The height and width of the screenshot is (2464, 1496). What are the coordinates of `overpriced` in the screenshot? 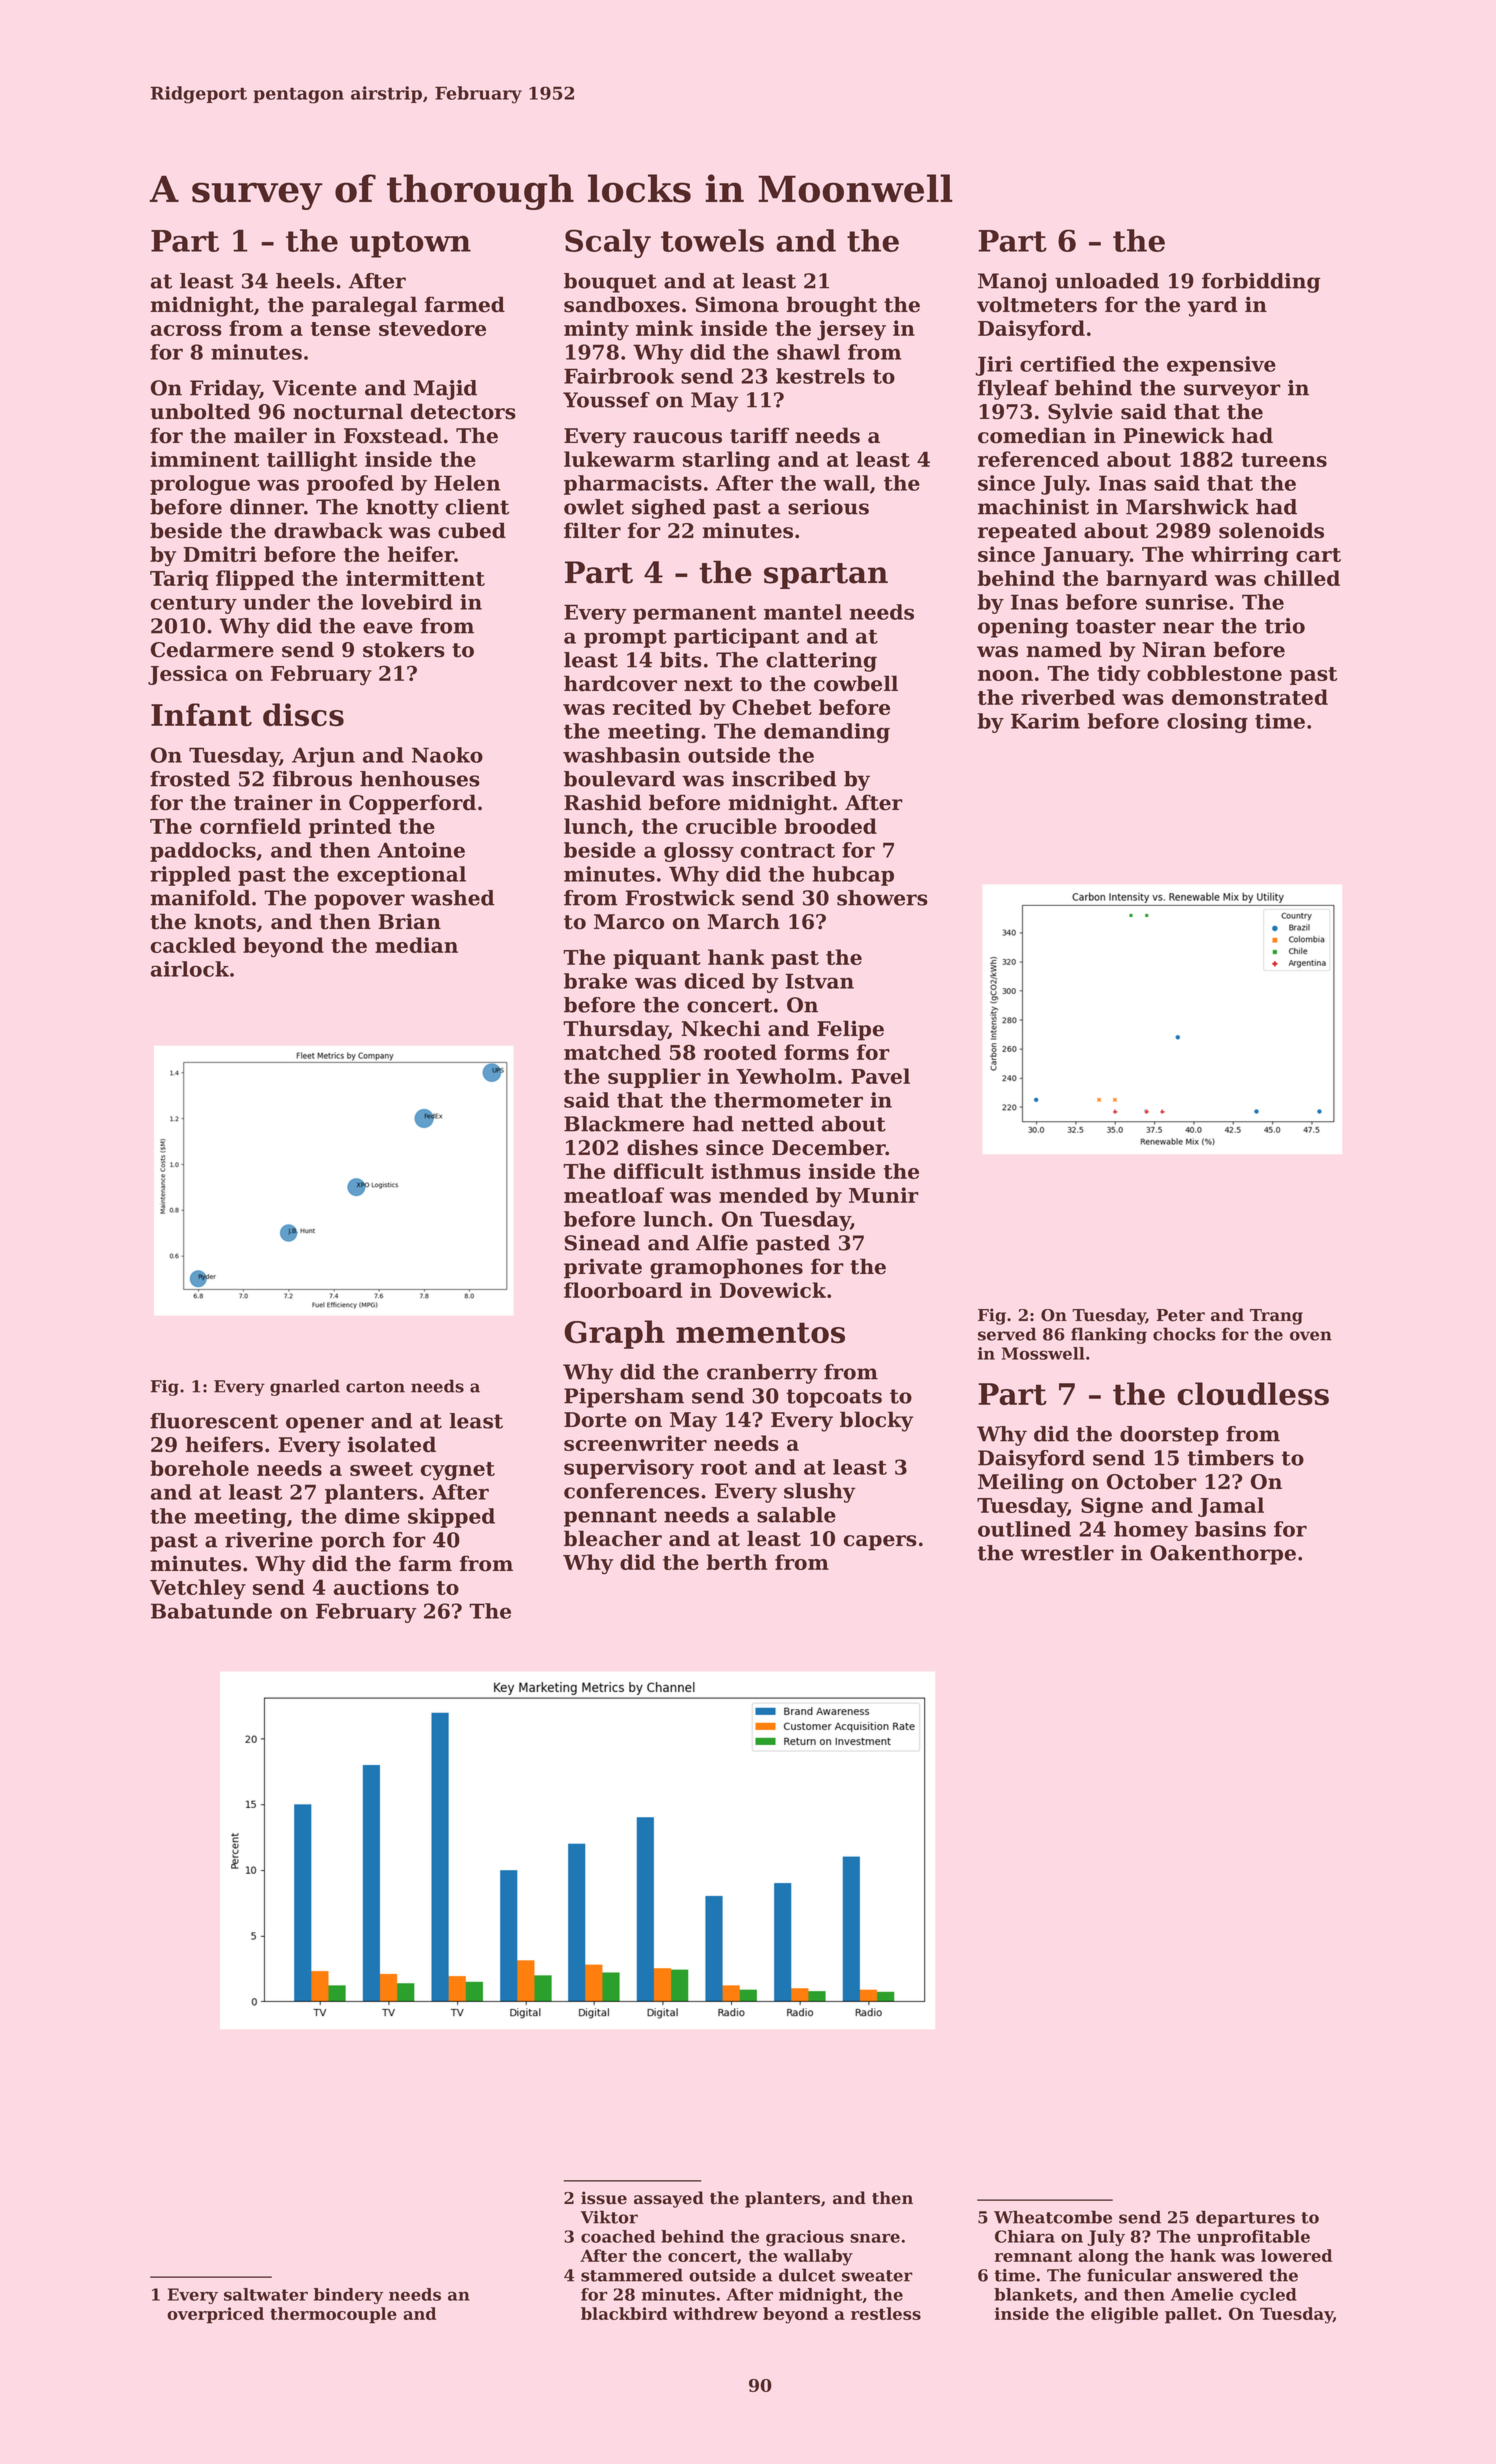 It's located at (215, 2315).
